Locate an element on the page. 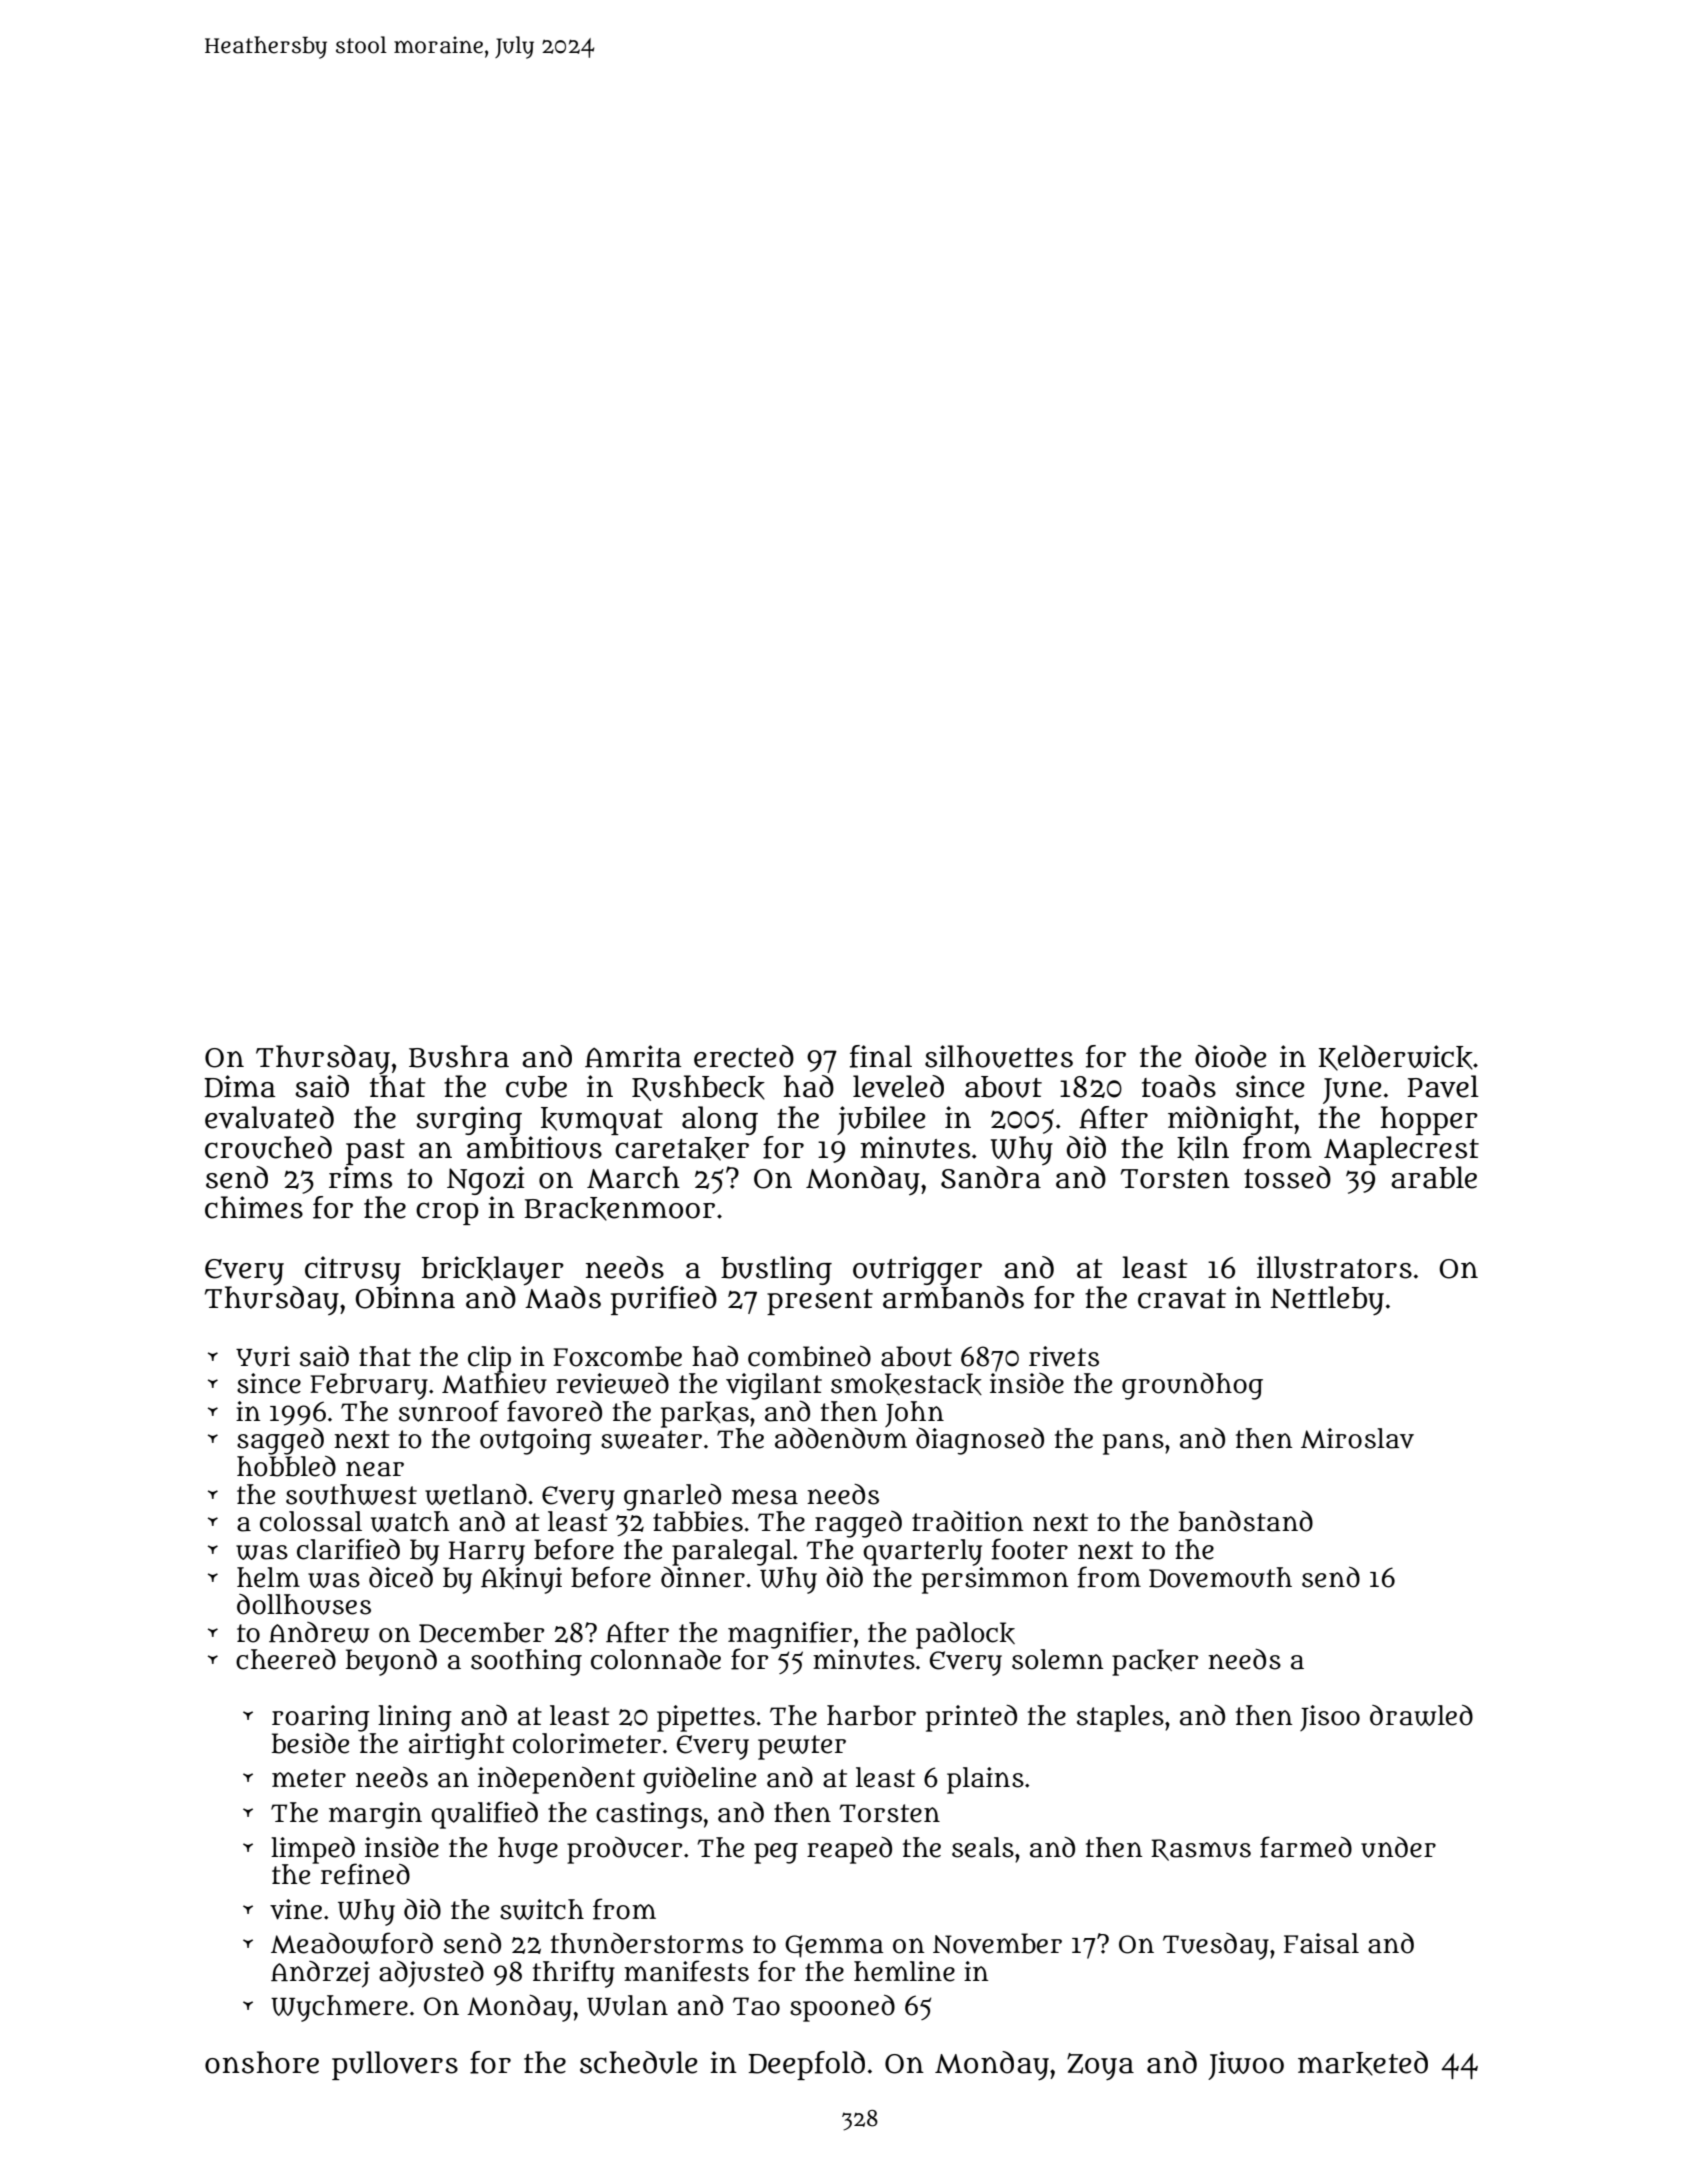 This document has width=1683, height=2178. pewter is located at coordinates (802, 1747).
